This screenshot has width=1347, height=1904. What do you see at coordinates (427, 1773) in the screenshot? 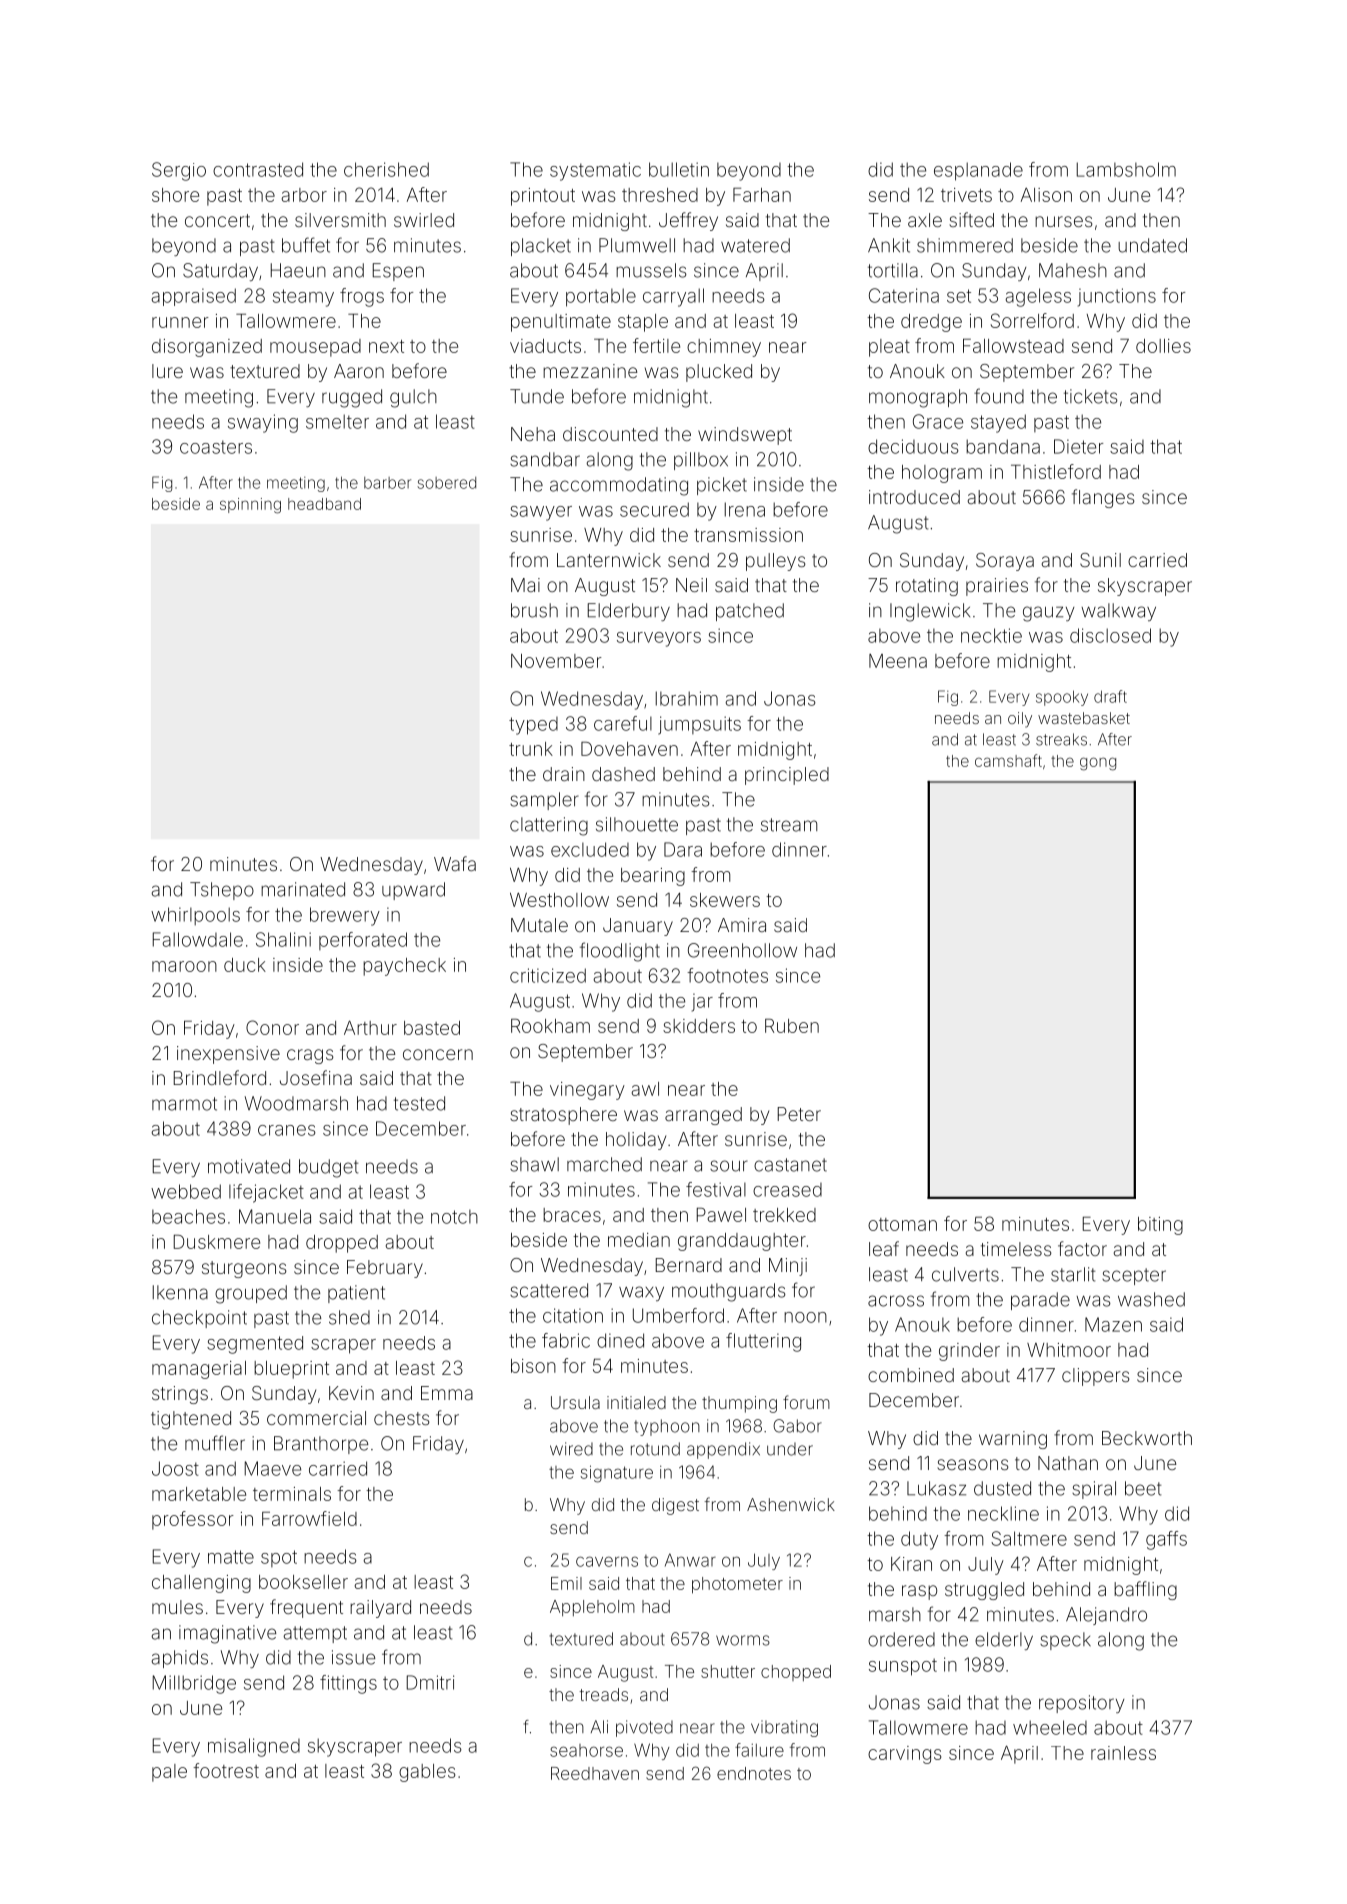
I see `gables` at bounding box center [427, 1773].
